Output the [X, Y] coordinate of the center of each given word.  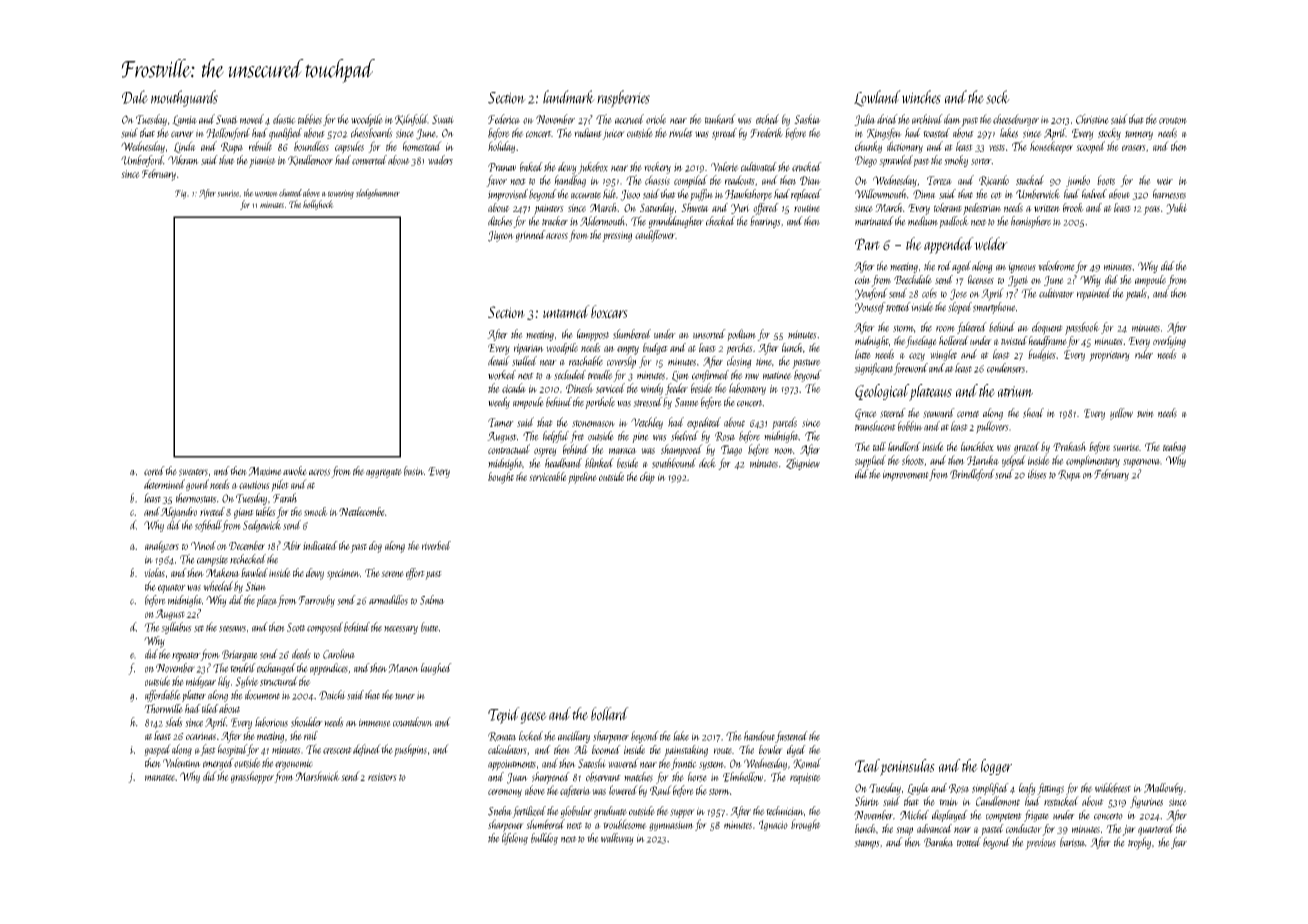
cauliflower [655, 236]
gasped [157, 750]
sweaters [193, 472]
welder [991, 244]
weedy [499, 403]
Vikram [183, 160]
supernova [1141, 463]
